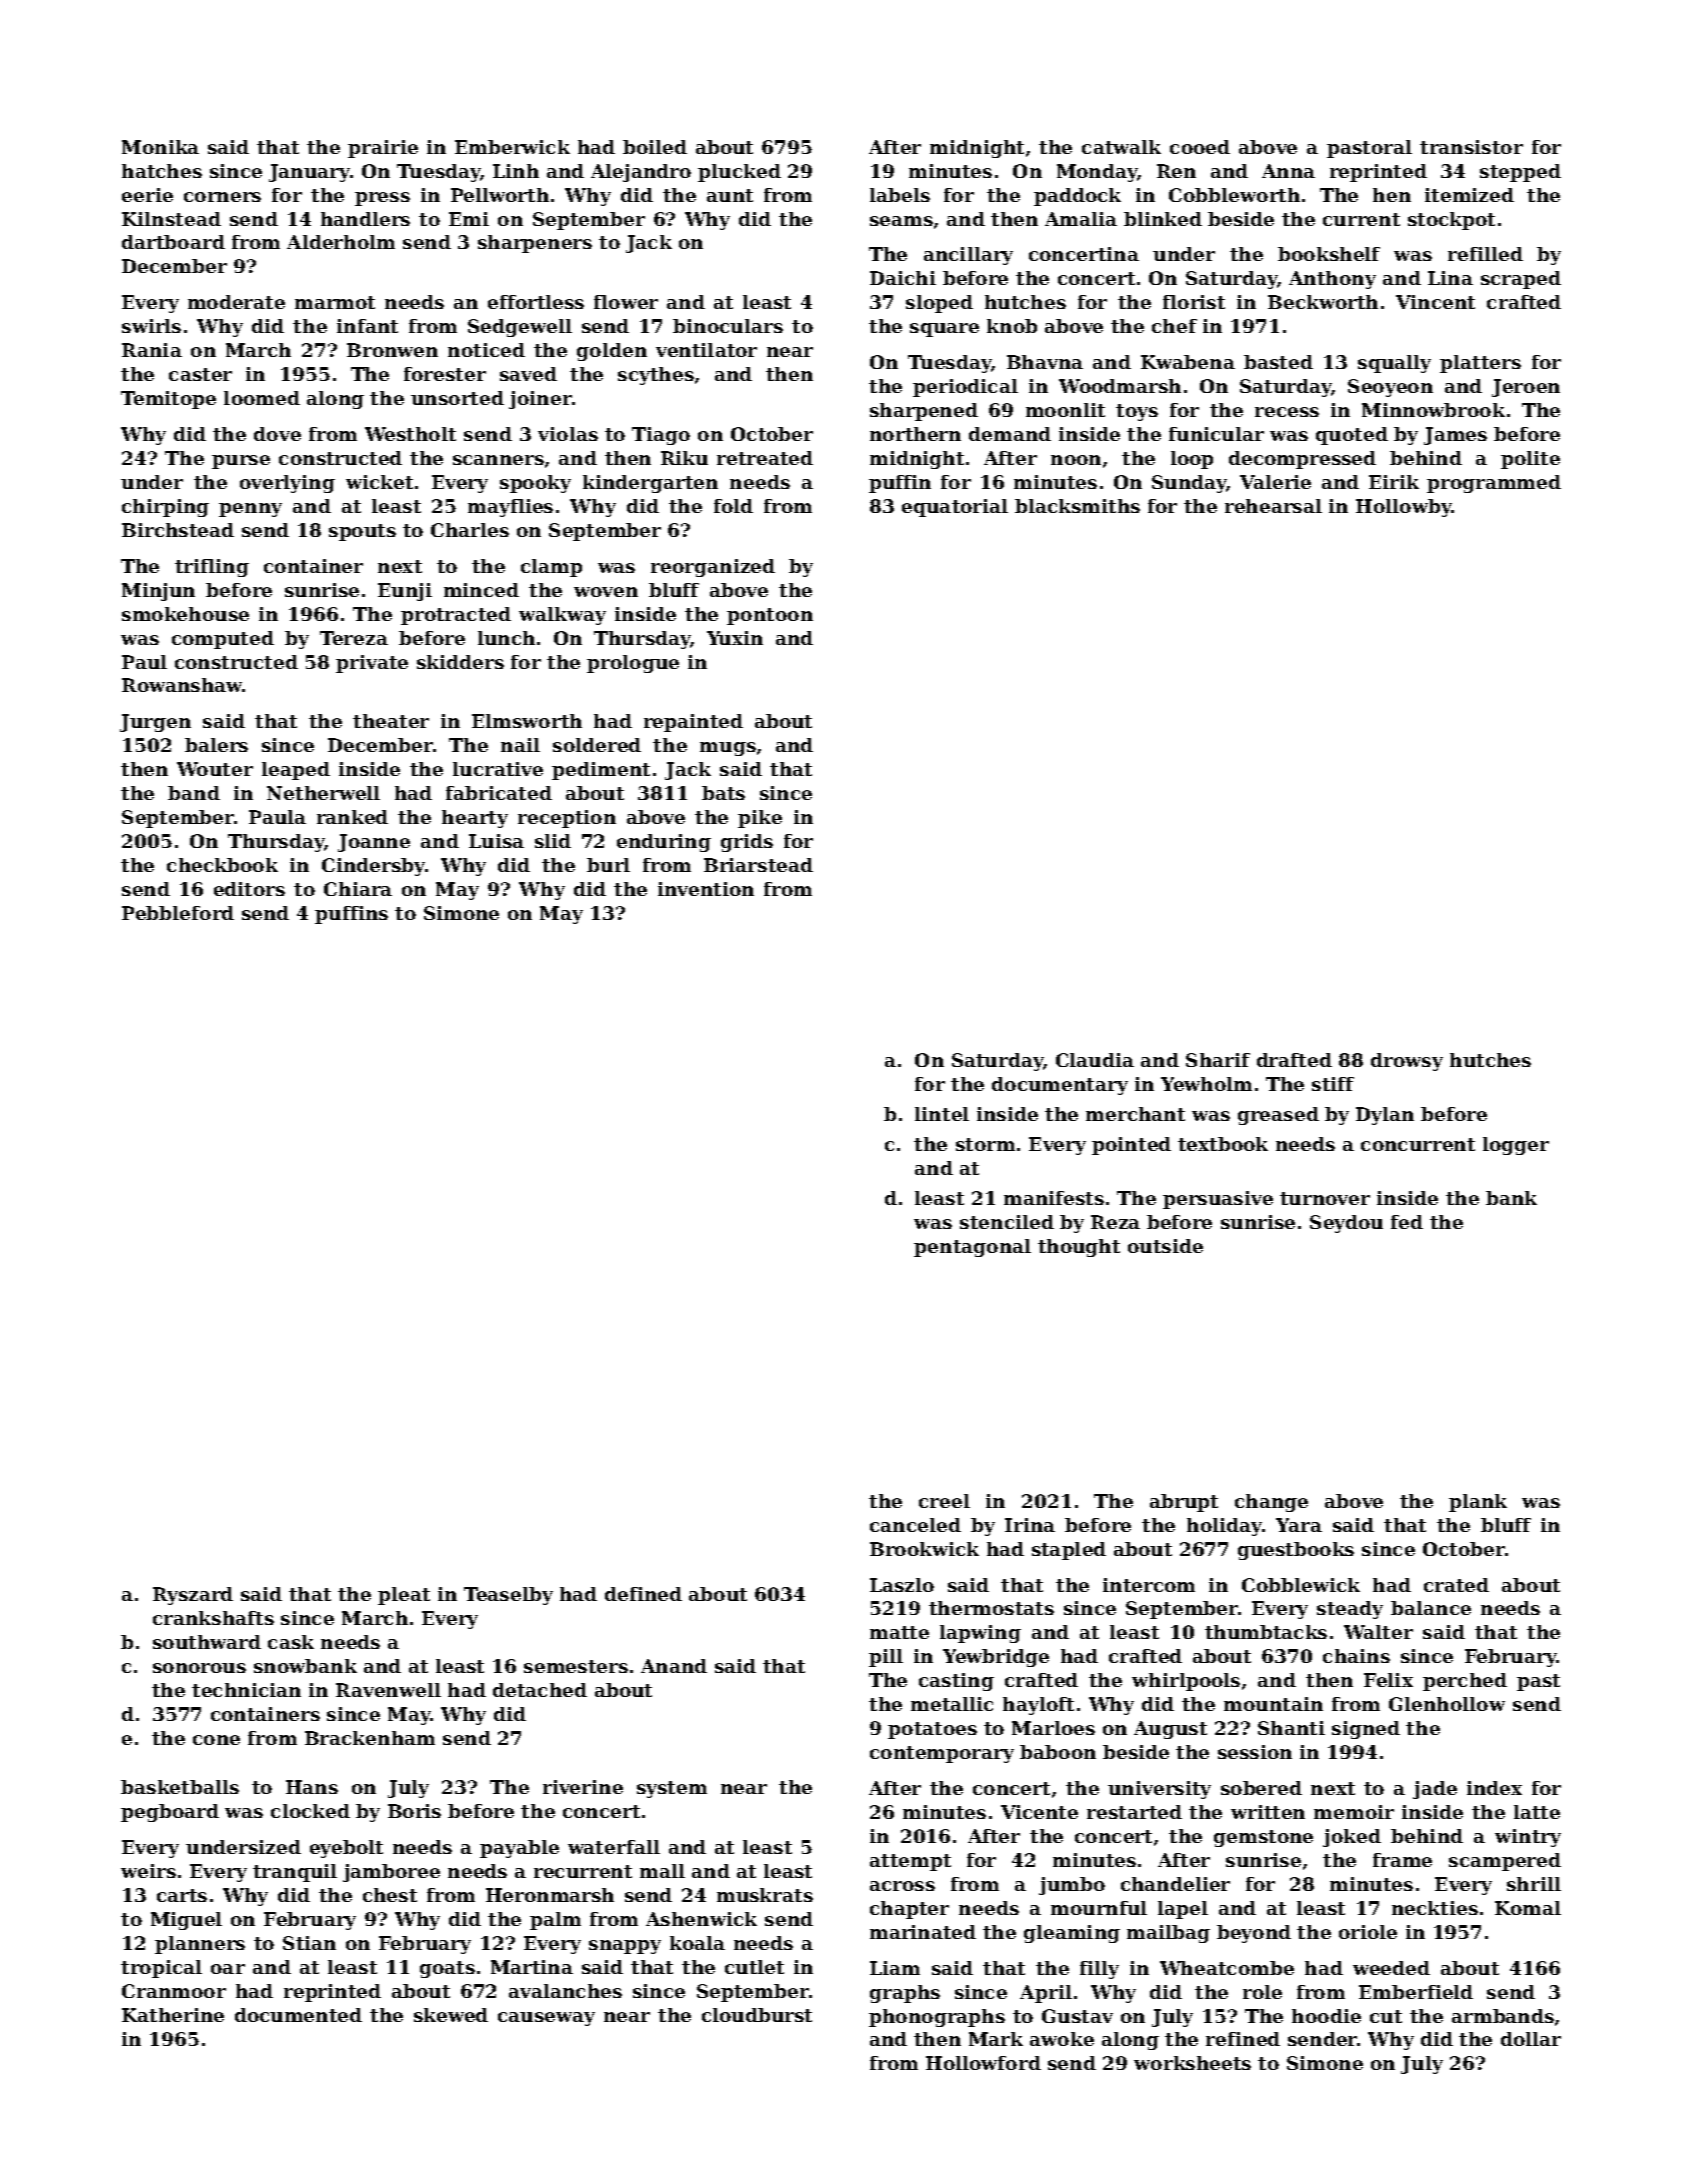 Image resolution: width=1683 pixels, height=2178 pixels. Describe the element at coordinates (1200, 147) in the screenshot. I see `cooed` at that location.
